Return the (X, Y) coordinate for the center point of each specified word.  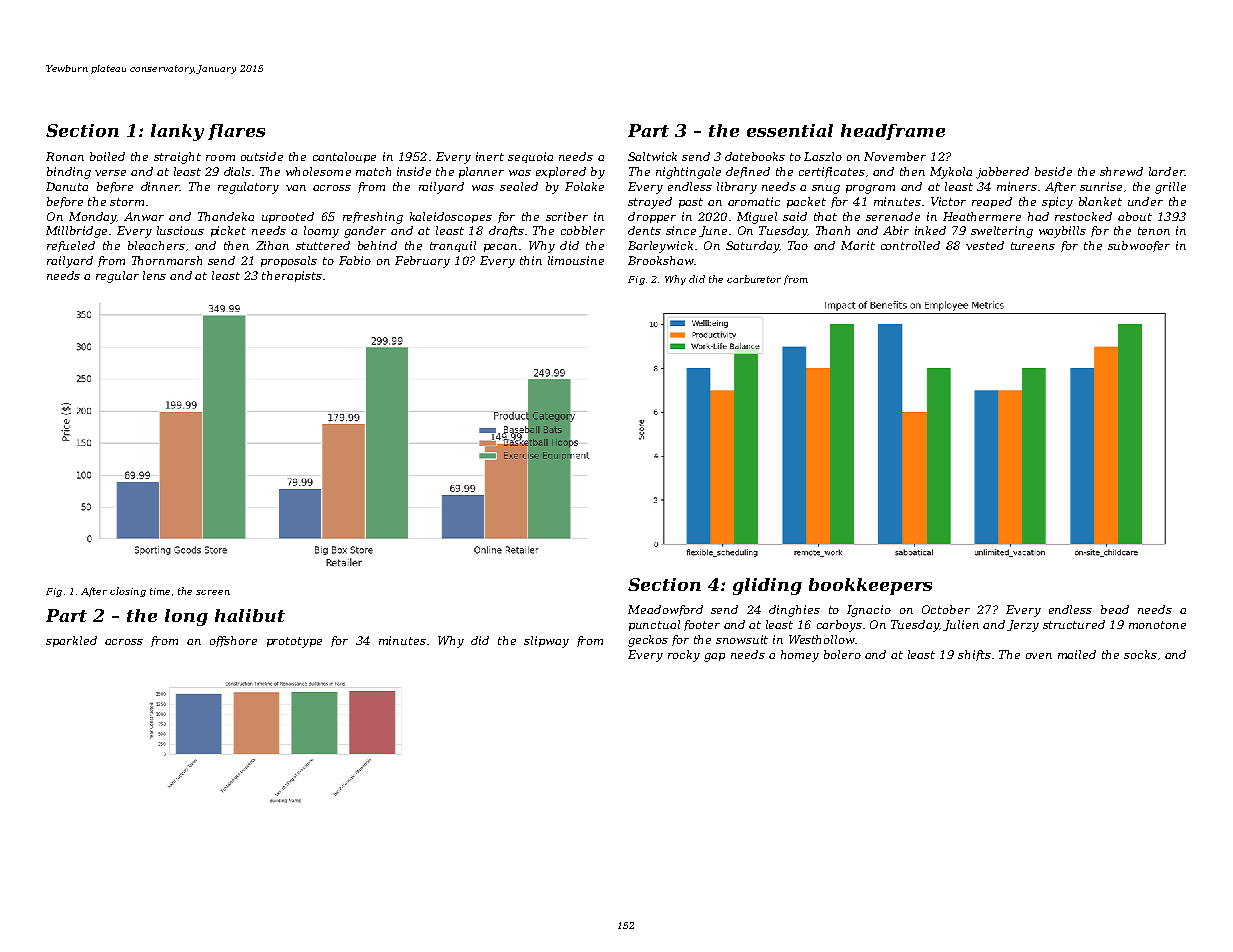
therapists (292, 276)
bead (1115, 609)
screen (213, 592)
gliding (767, 586)
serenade (893, 216)
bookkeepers (870, 586)
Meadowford (665, 610)
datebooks (755, 156)
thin (531, 260)
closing (128, 592)
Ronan (65, 156)
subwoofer (1139, 246)
